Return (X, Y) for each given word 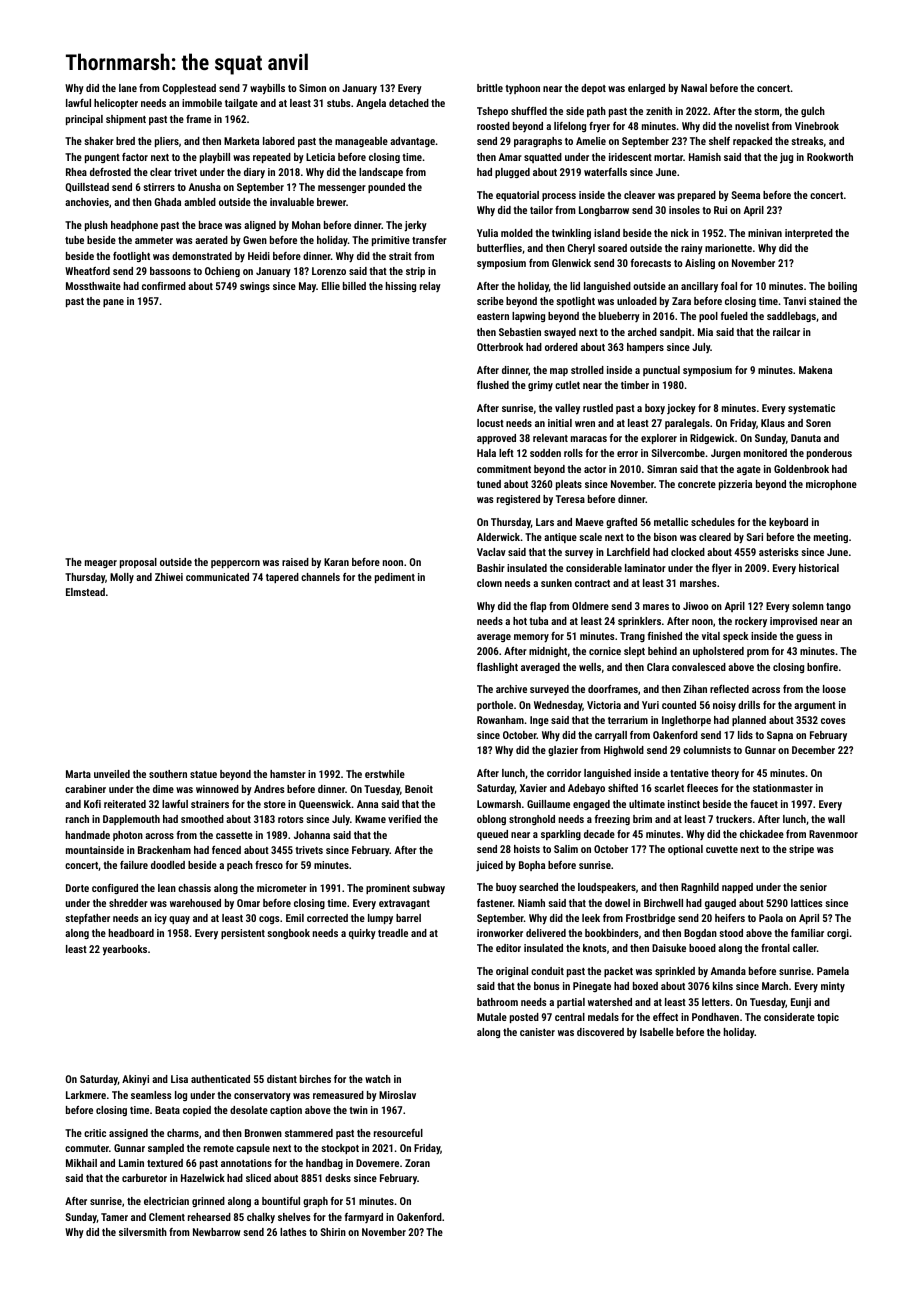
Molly (122, 578)
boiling (842, 287)
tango (838, 607)
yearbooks (125, 950)
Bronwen (263, 1133)
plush (96, 226)
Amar (510, 157)
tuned (489, 484)
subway (429, 889)
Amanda (728, 971)
